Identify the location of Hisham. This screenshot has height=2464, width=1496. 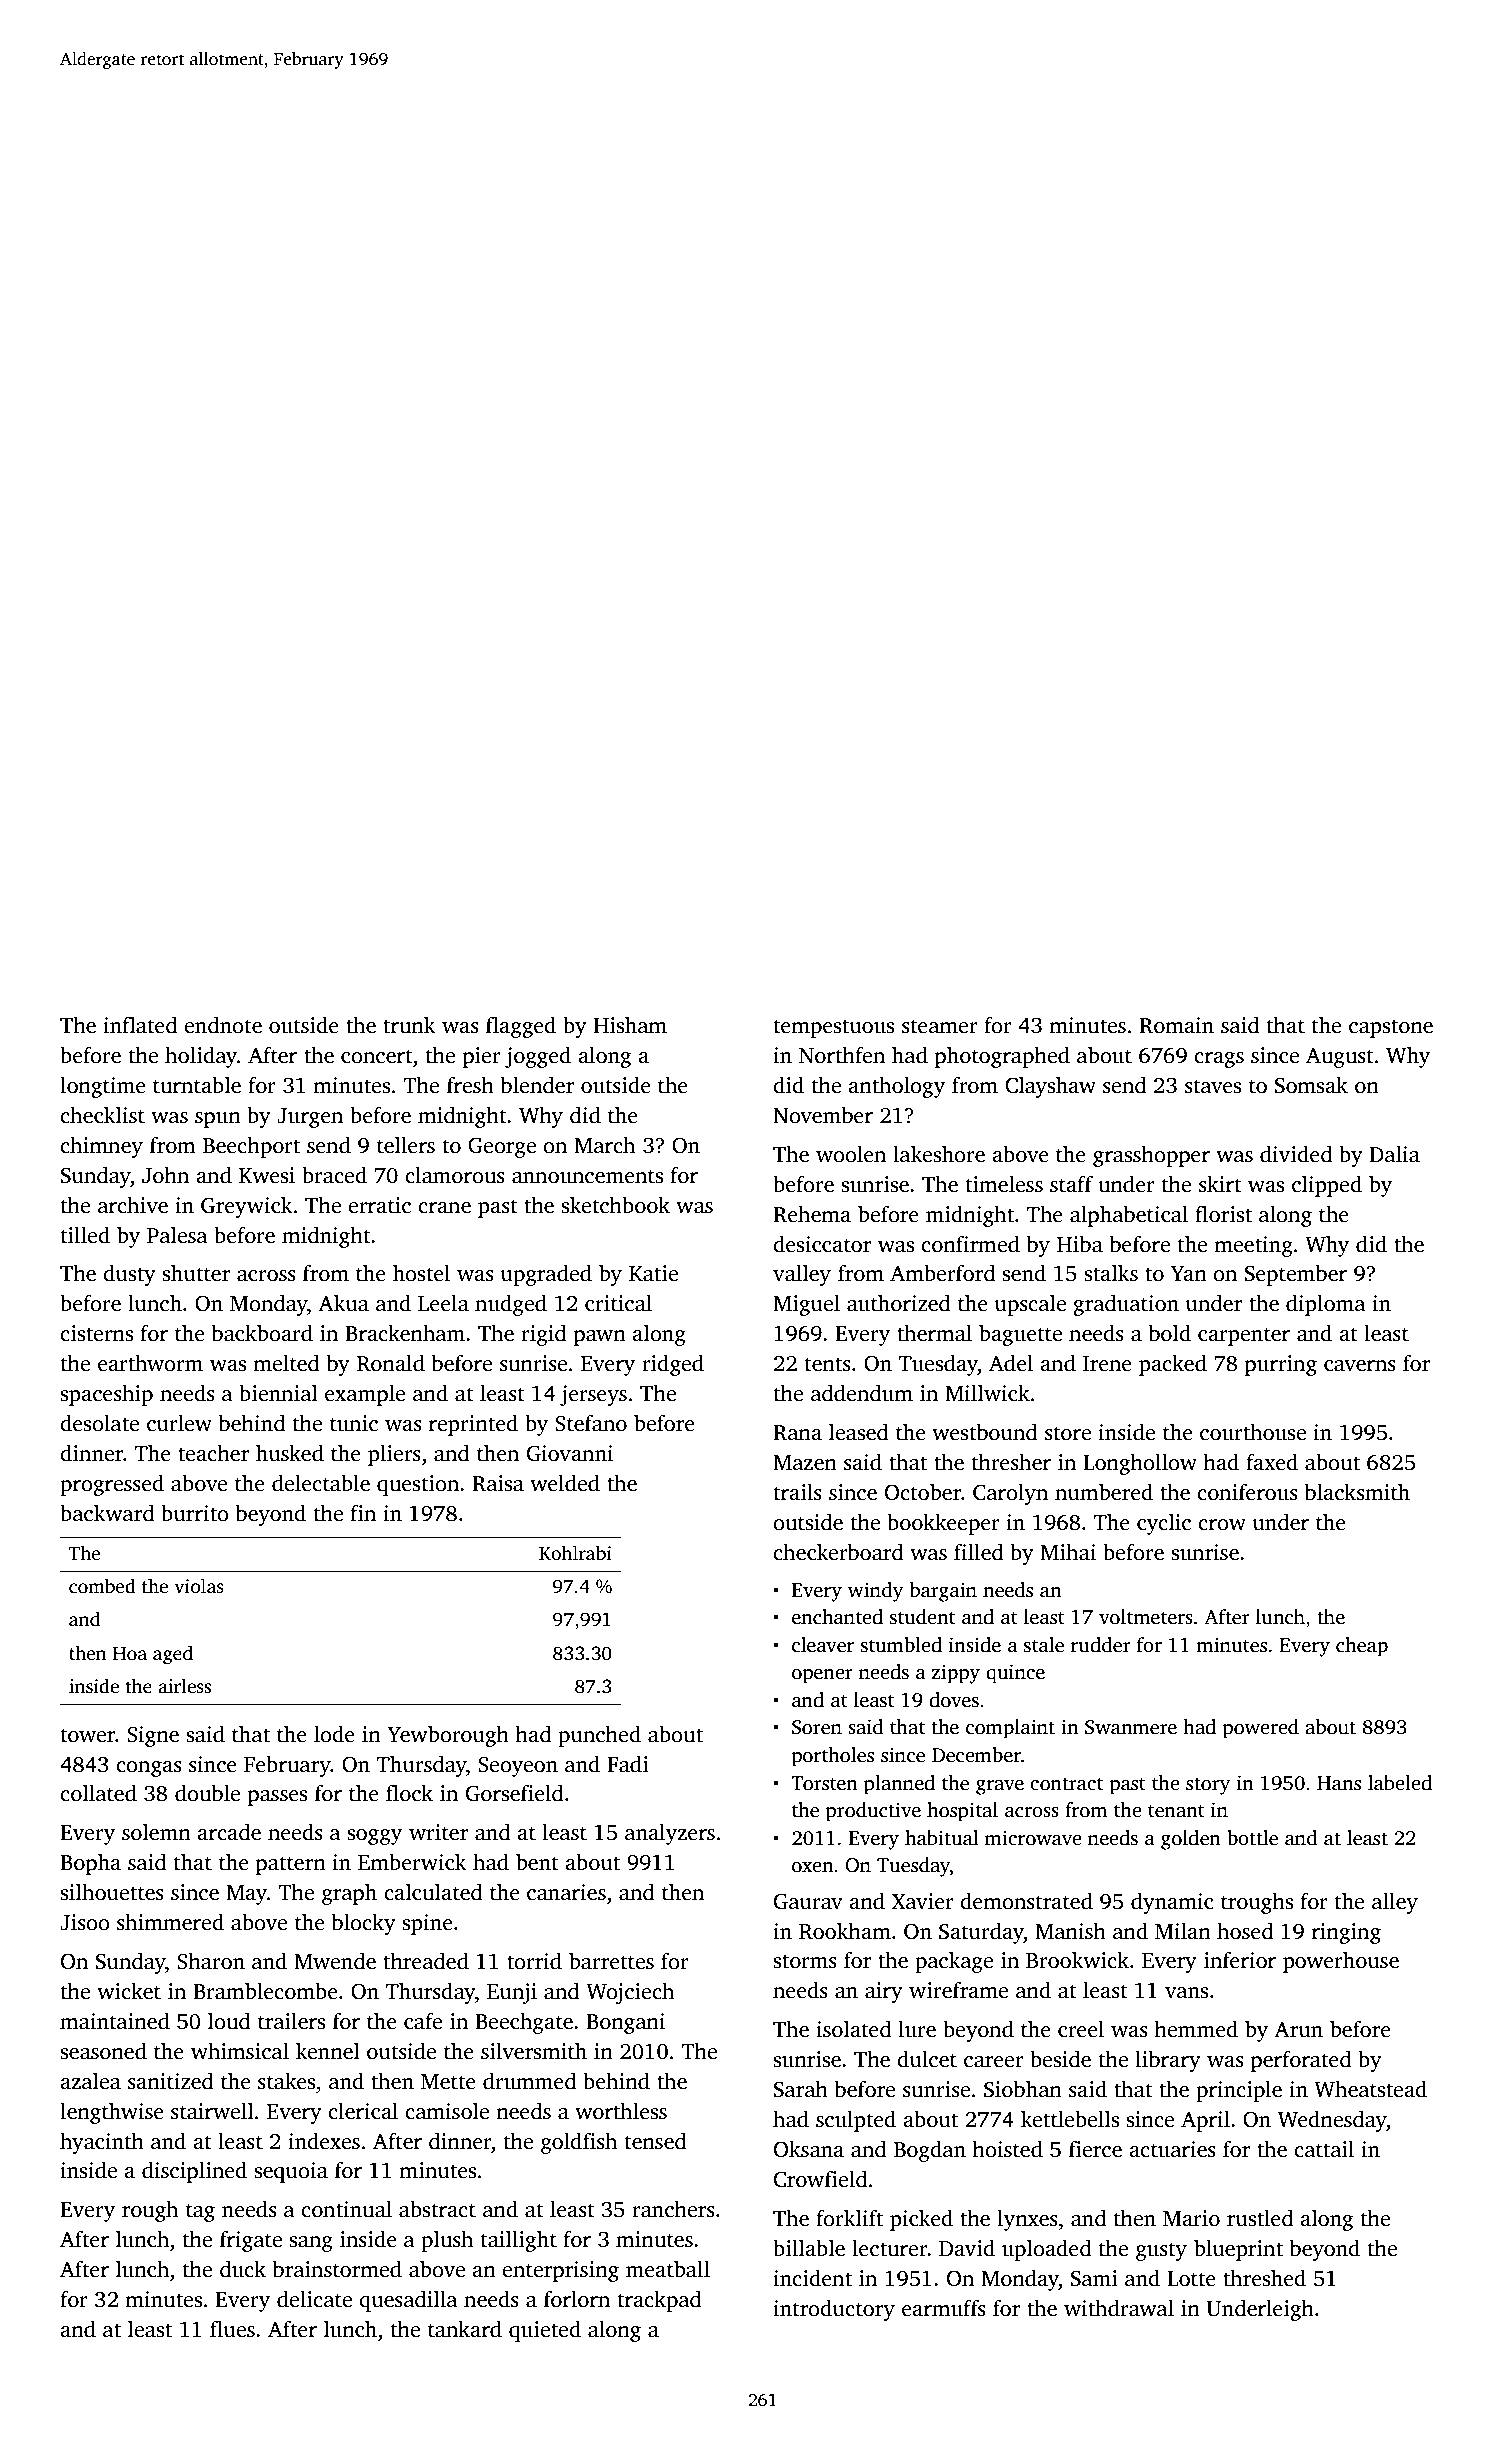
(630, 1025).
